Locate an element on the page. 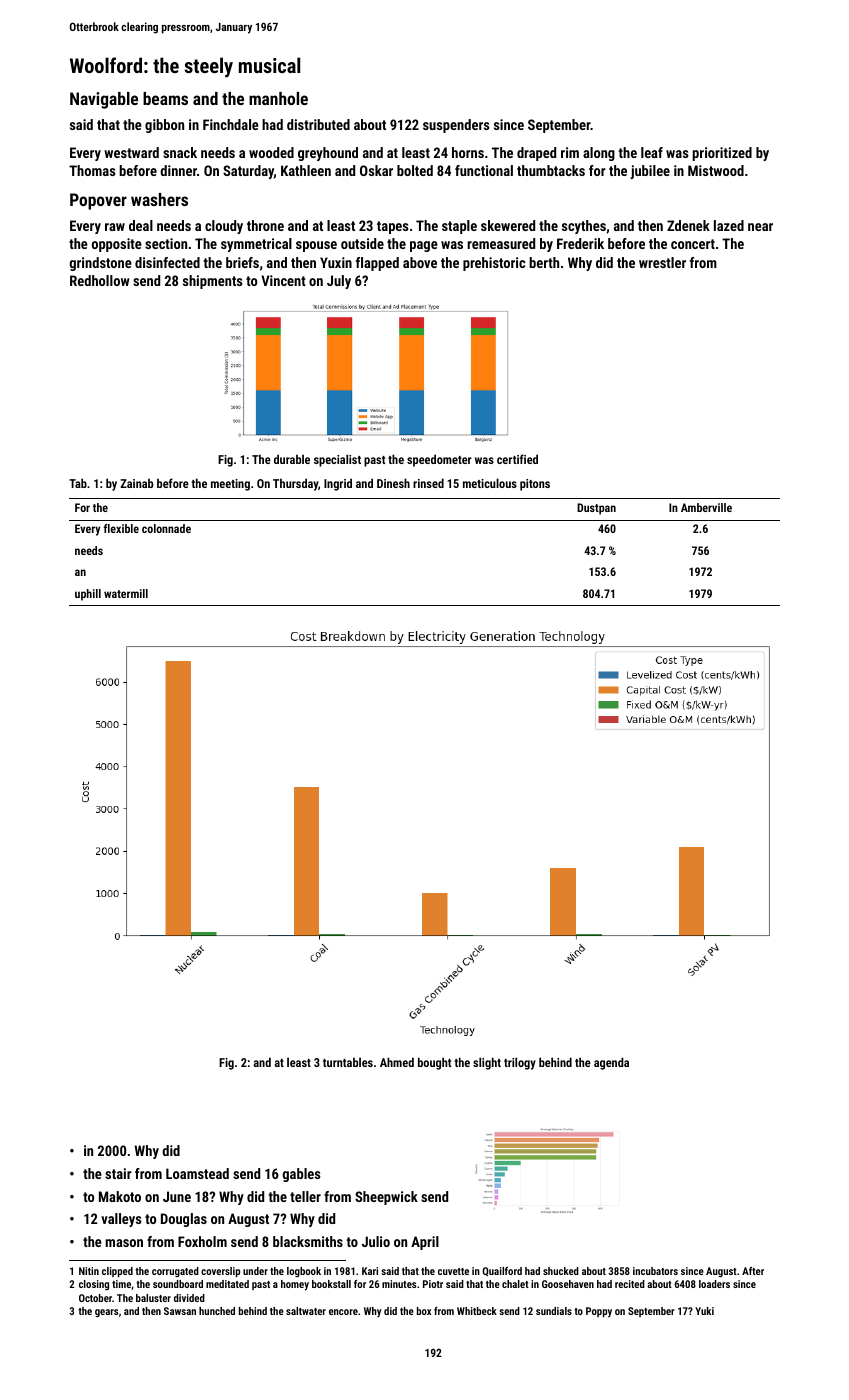  bought is located at coordinates (435, 1063).
